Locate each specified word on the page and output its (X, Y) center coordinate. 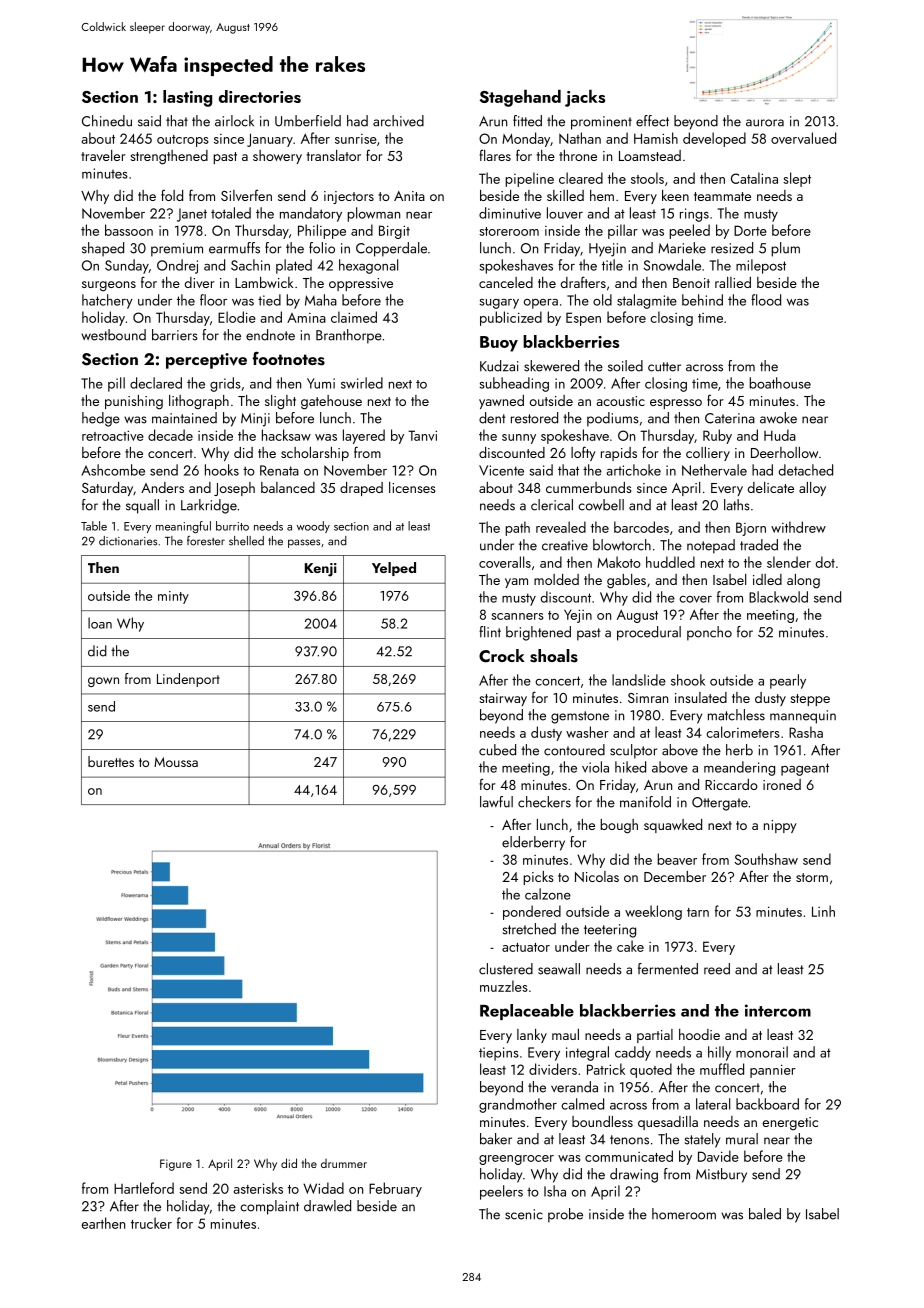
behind (702, 300)
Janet (192, 215)
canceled (506, 282)
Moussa (176, 762)
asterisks (258, 1188)
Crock (502, 655)
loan (100, 623)
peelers (501, 1192)
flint (490, 631)
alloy (812, 489)
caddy (633, 1053)
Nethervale (714, 470)
